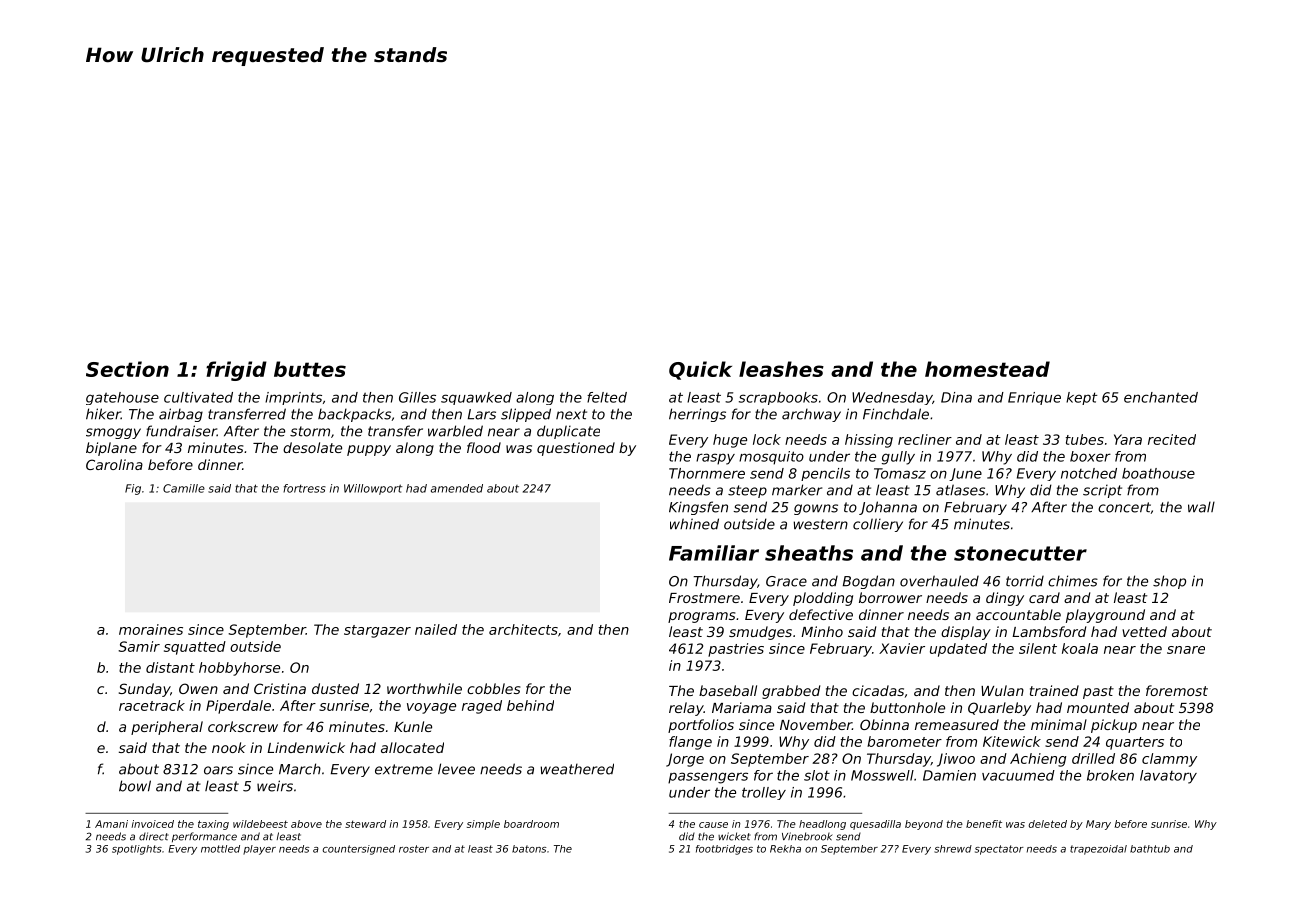  Describe the element at coordinates (457, 488) in the document. I see `amended` at that location.
